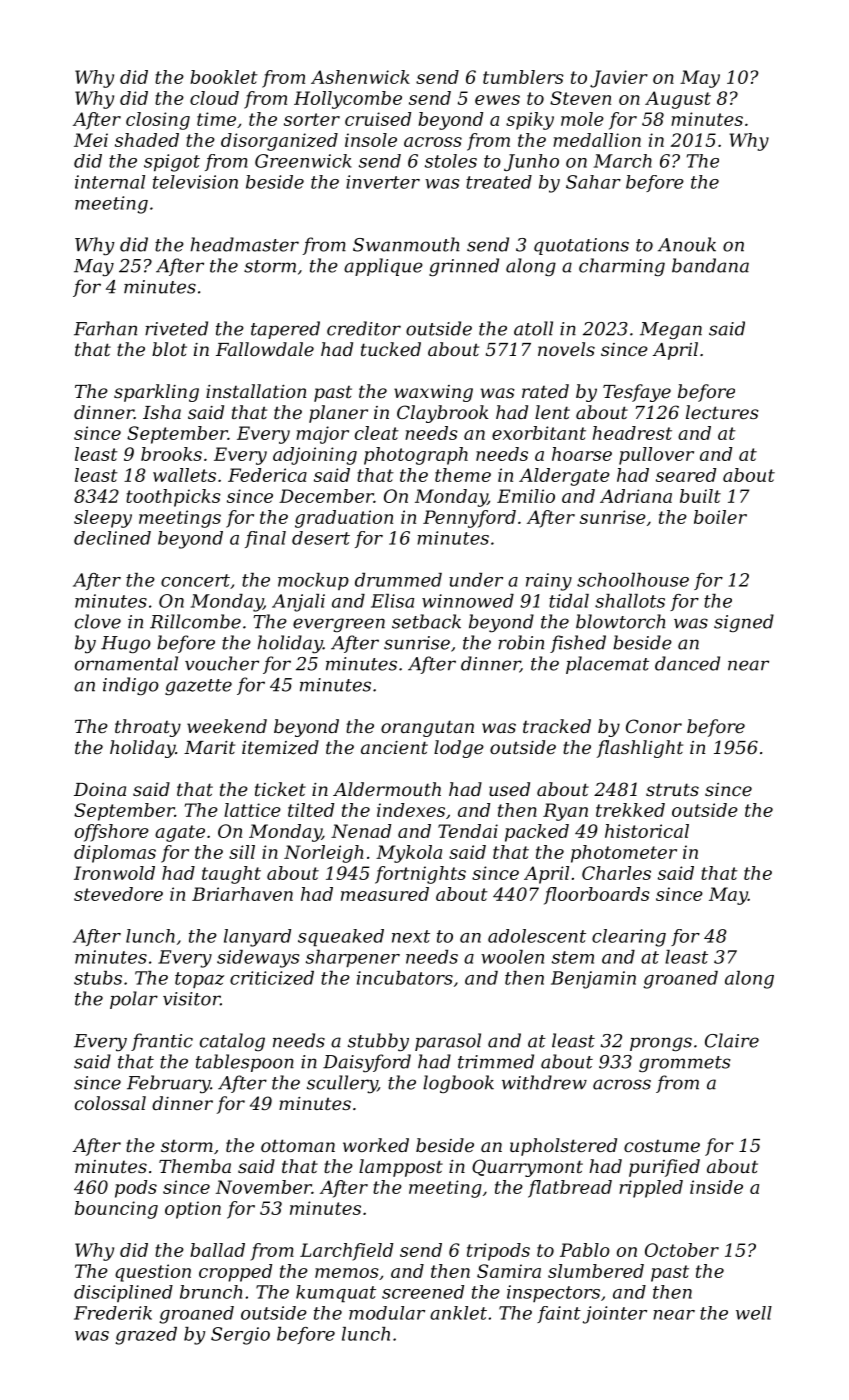 This screenshot has width=849, height=1400. I want to click on Farhan, so click(105, 328).
